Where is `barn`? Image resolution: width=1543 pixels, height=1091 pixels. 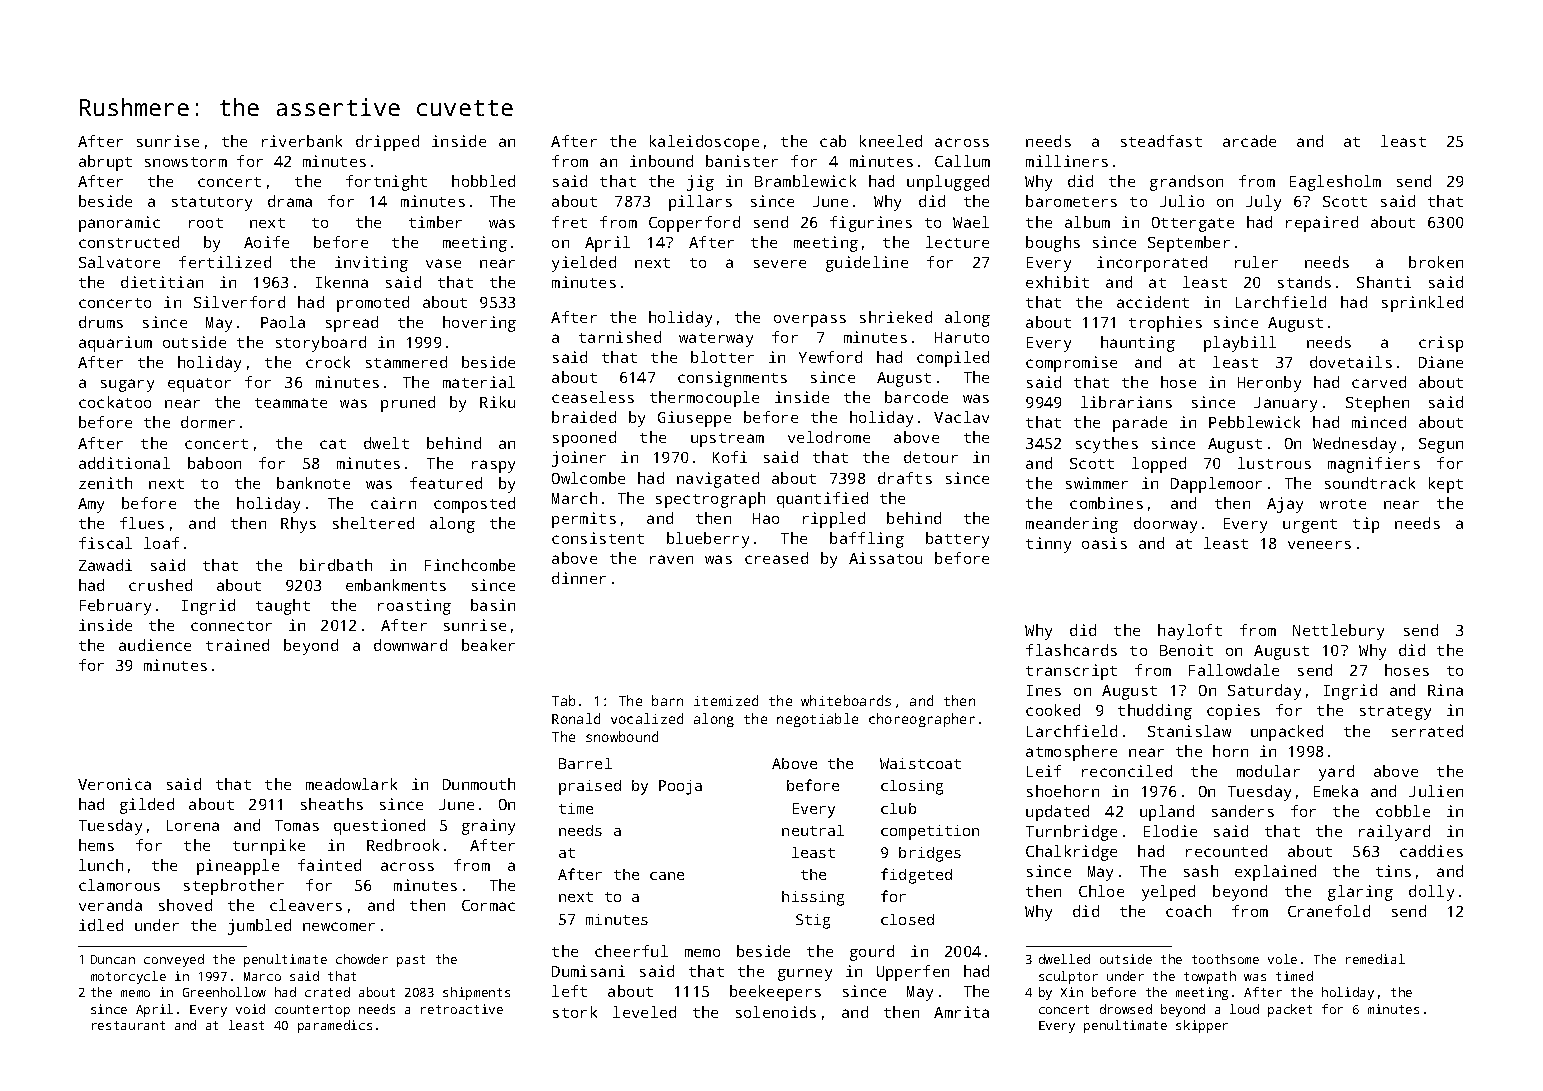 barn is located at coordinates (667, 700).
